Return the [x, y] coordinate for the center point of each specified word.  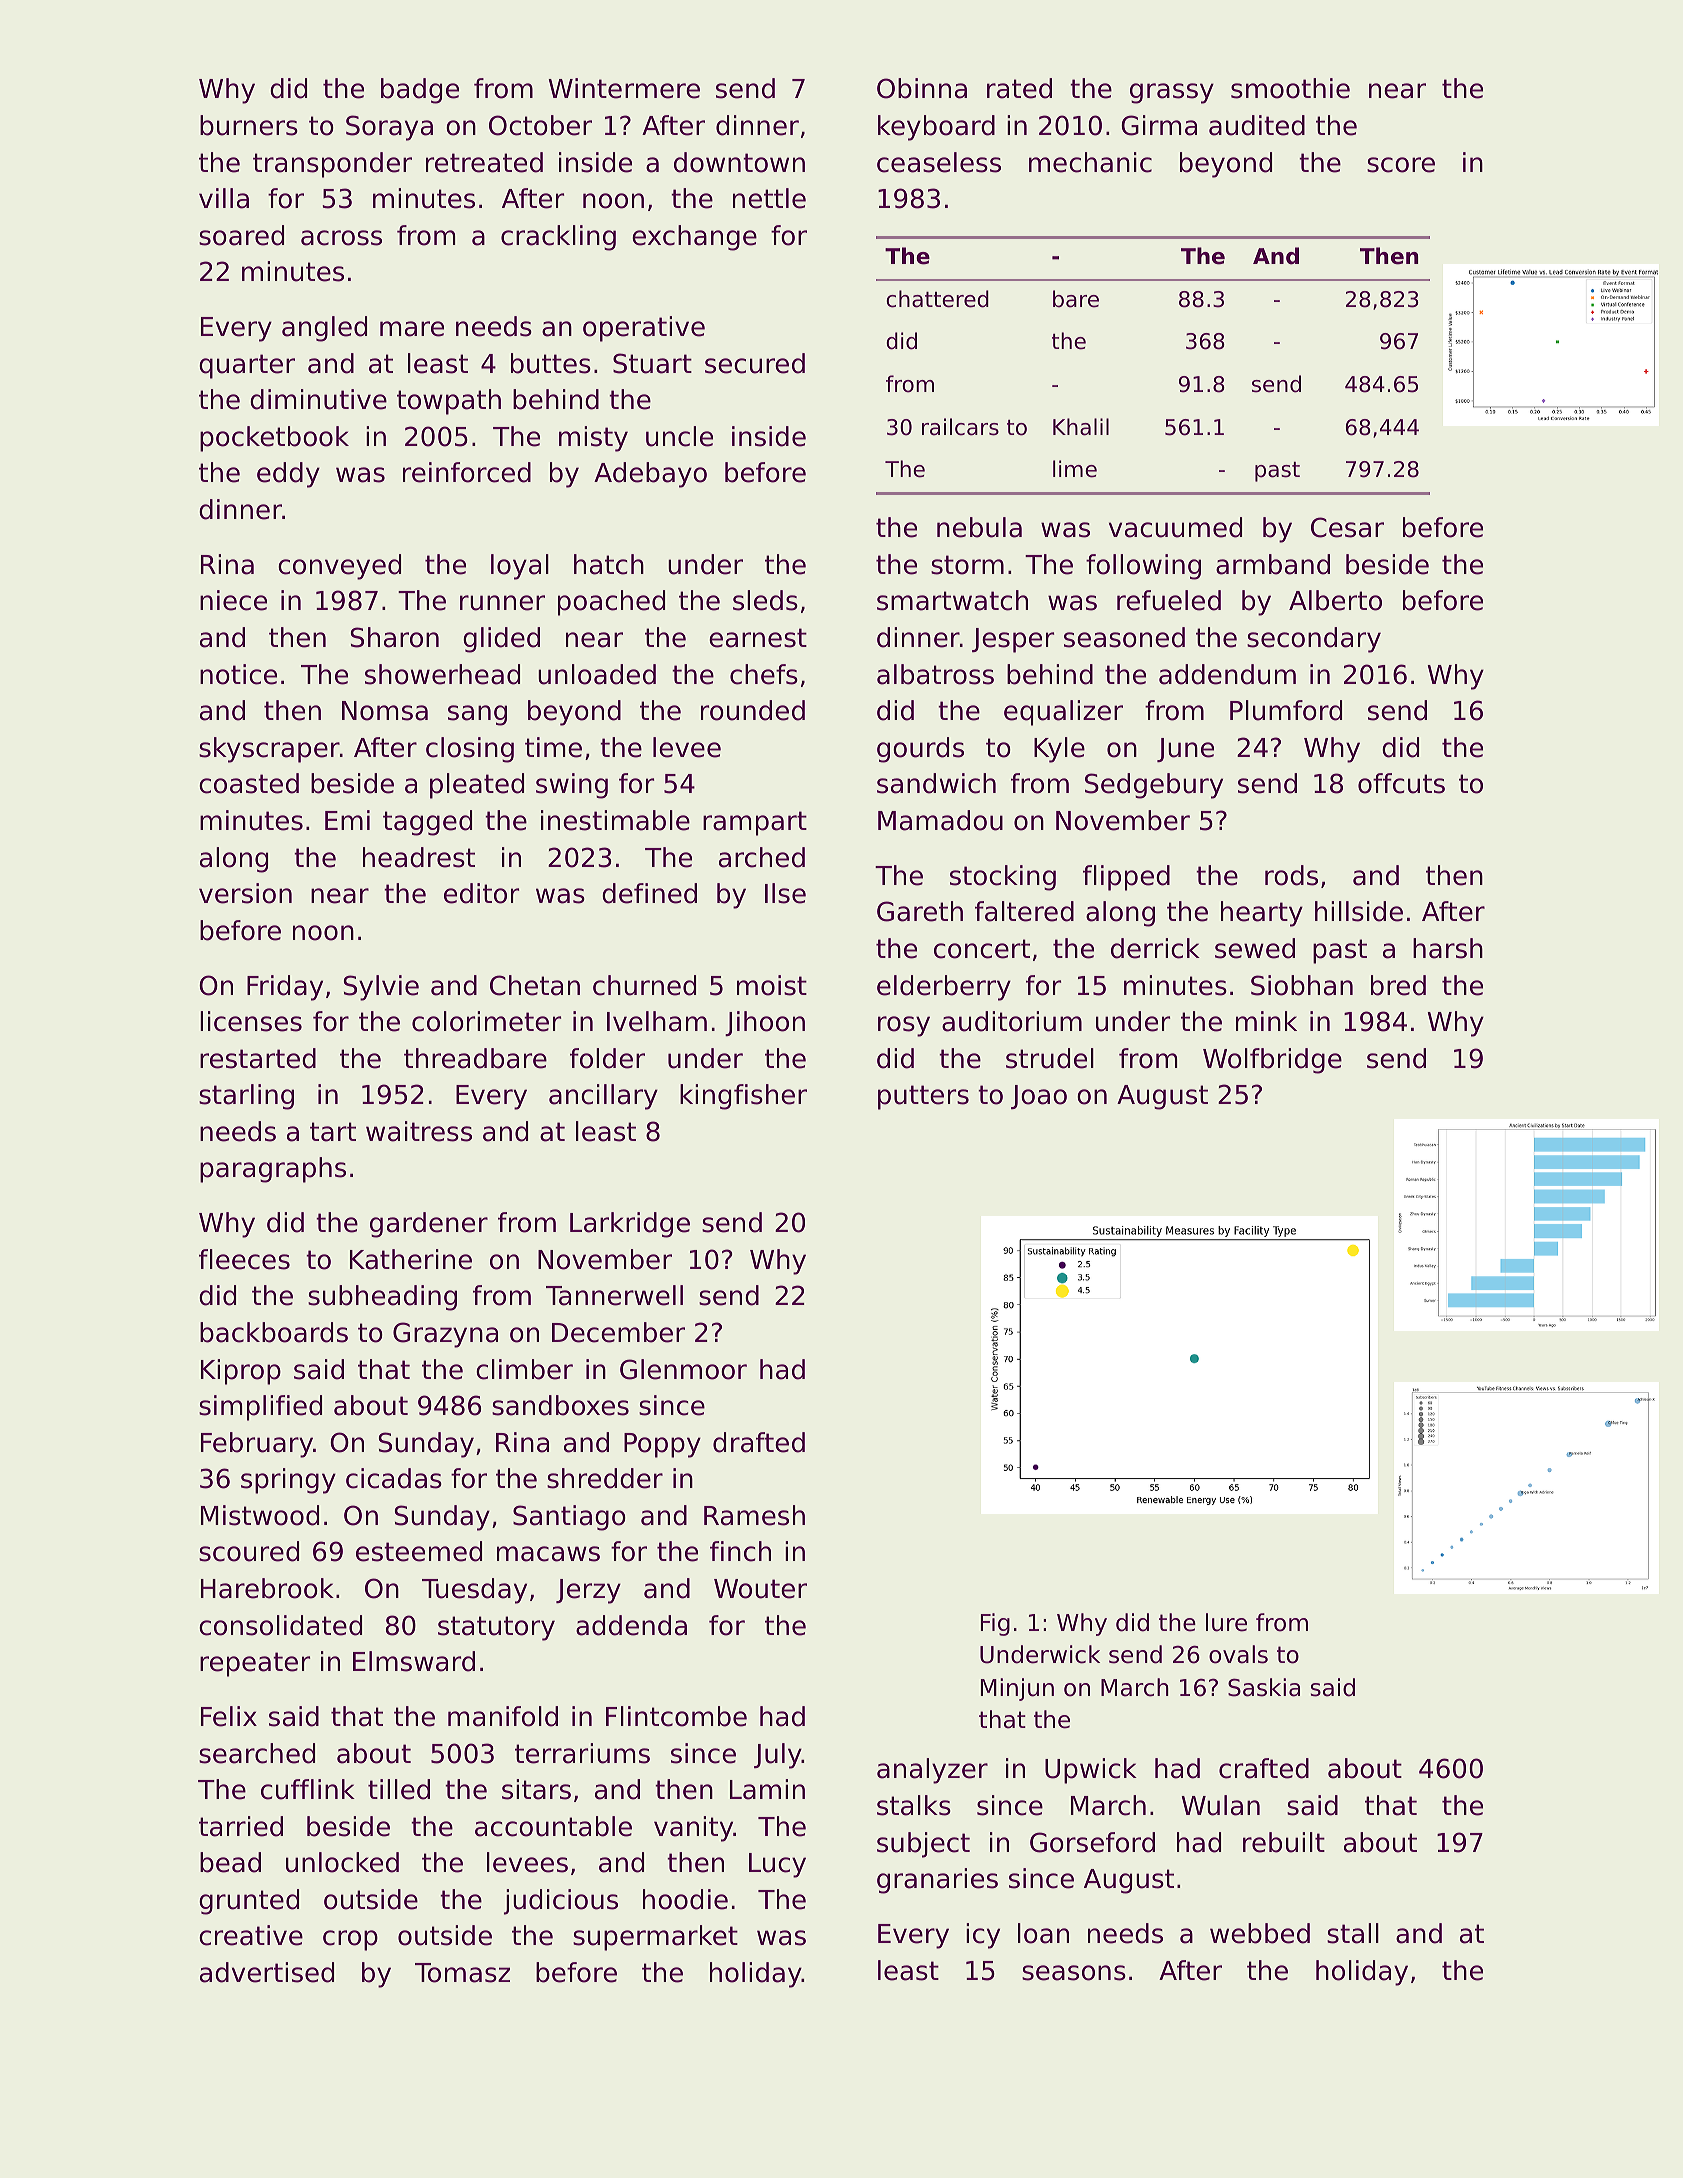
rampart [755, 823]
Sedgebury [1154, 786]
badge [420, 91]
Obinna [922, 88]
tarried [241, 1826]
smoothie [1290, 88]
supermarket [655, 1938]
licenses [251, 1021]
